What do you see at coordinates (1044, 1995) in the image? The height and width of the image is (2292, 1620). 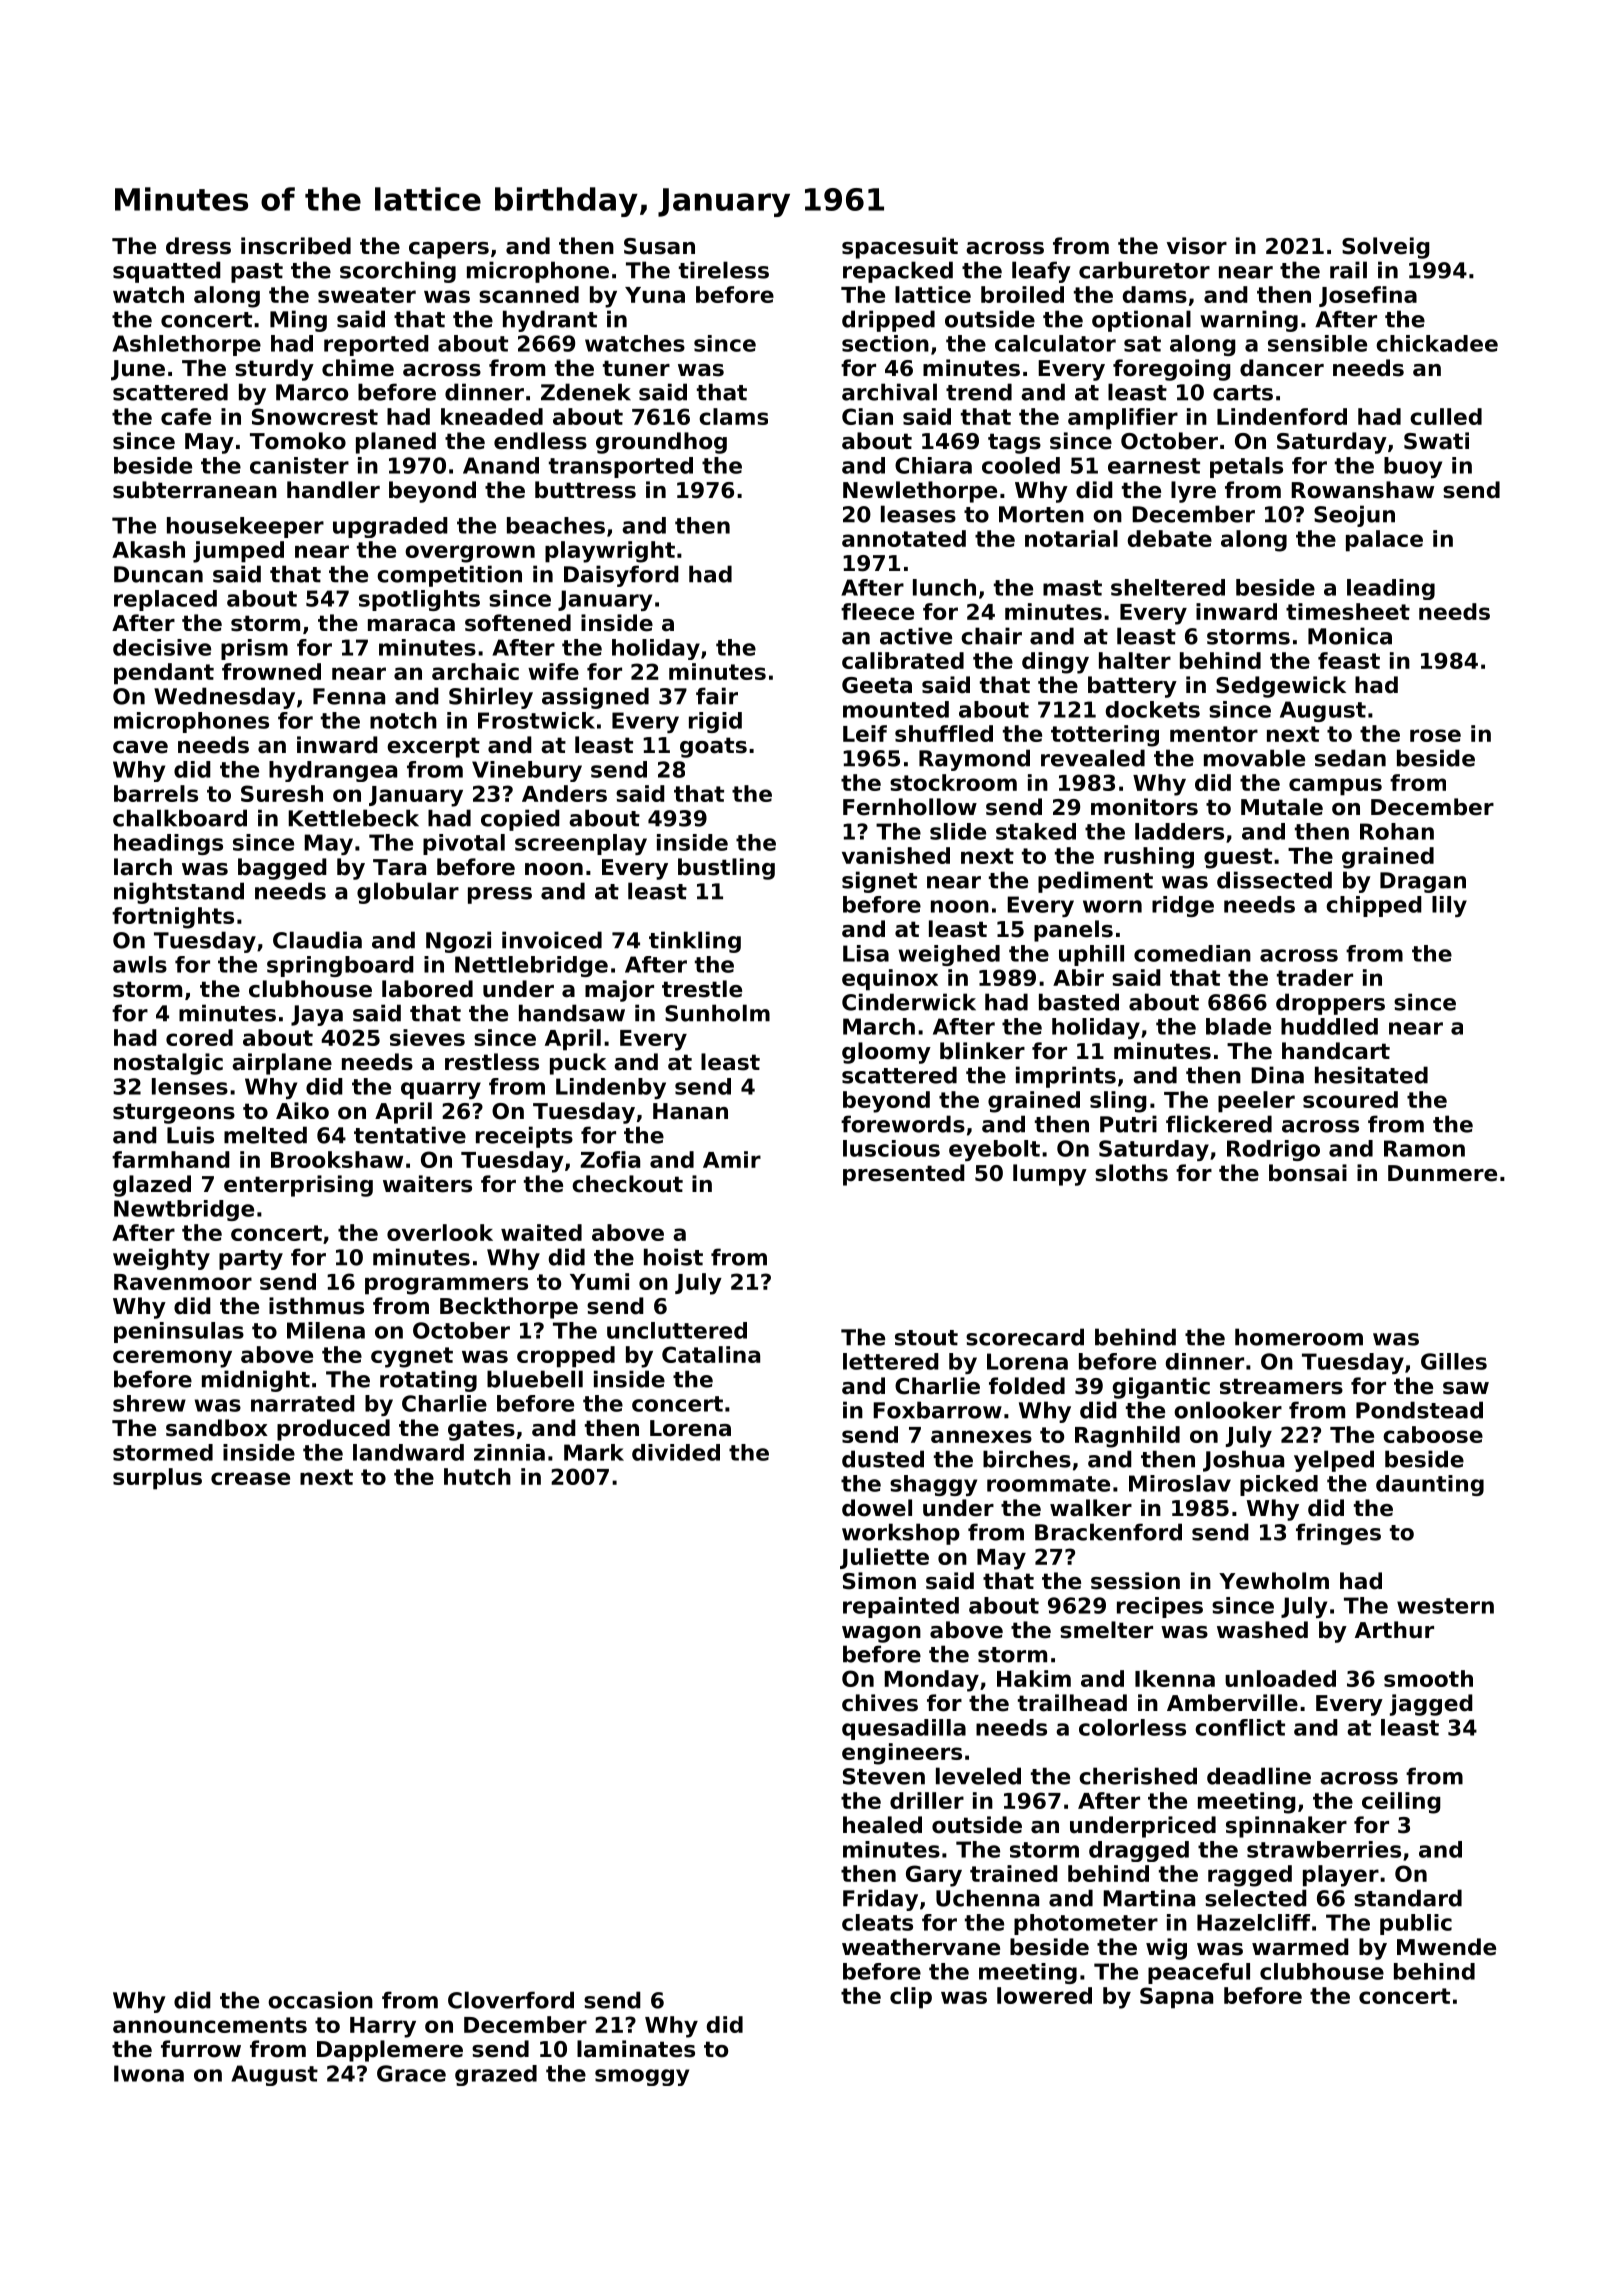 I see `lowered` at bounding box center [1044, 1995].
